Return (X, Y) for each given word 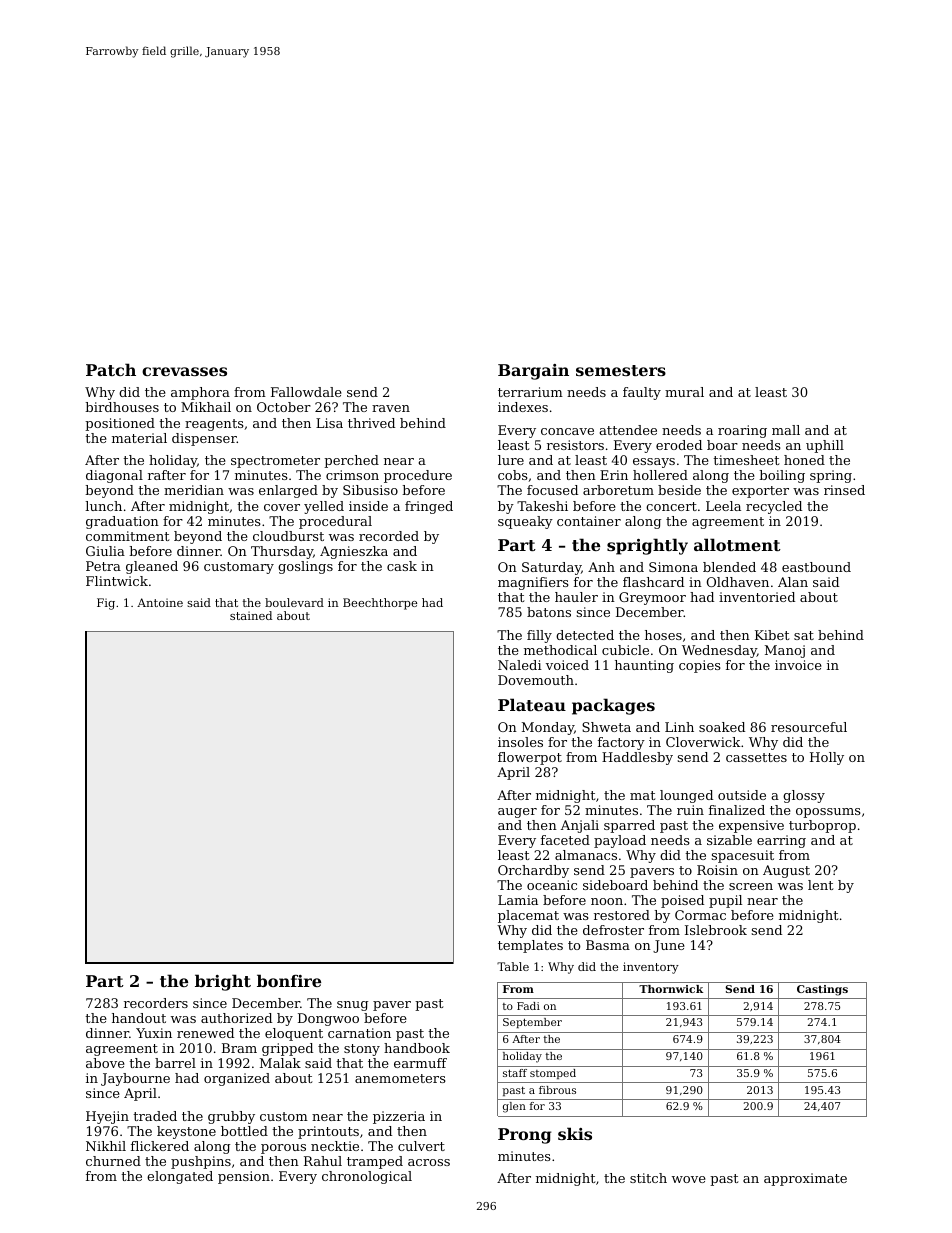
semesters (621, 370)
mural (684, 392)
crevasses (184, 371)
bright (223, 982)
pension (244, 1177)
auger (517, 813)
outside (742, 795)
